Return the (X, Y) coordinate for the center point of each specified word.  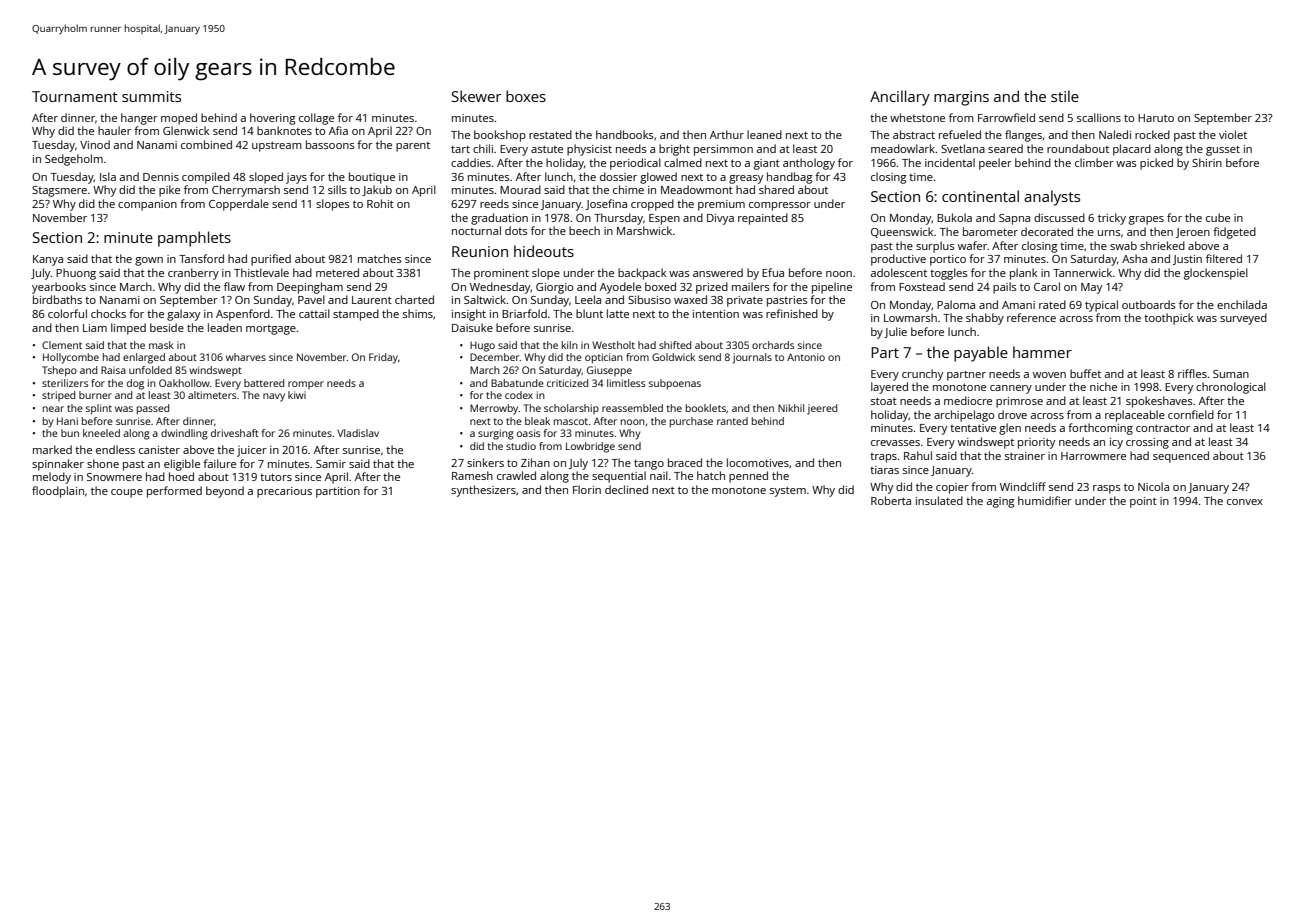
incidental (950, 162)
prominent (501, 274)
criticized (567, 383)
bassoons (330, 144)
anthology (809, 164)
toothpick (1168, 319)
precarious (284, 492)
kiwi (297, 395)
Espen (664, 219)
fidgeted (1234, 233)
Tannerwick (1082, 272)
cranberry (193, 274)
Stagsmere (59, 191)
